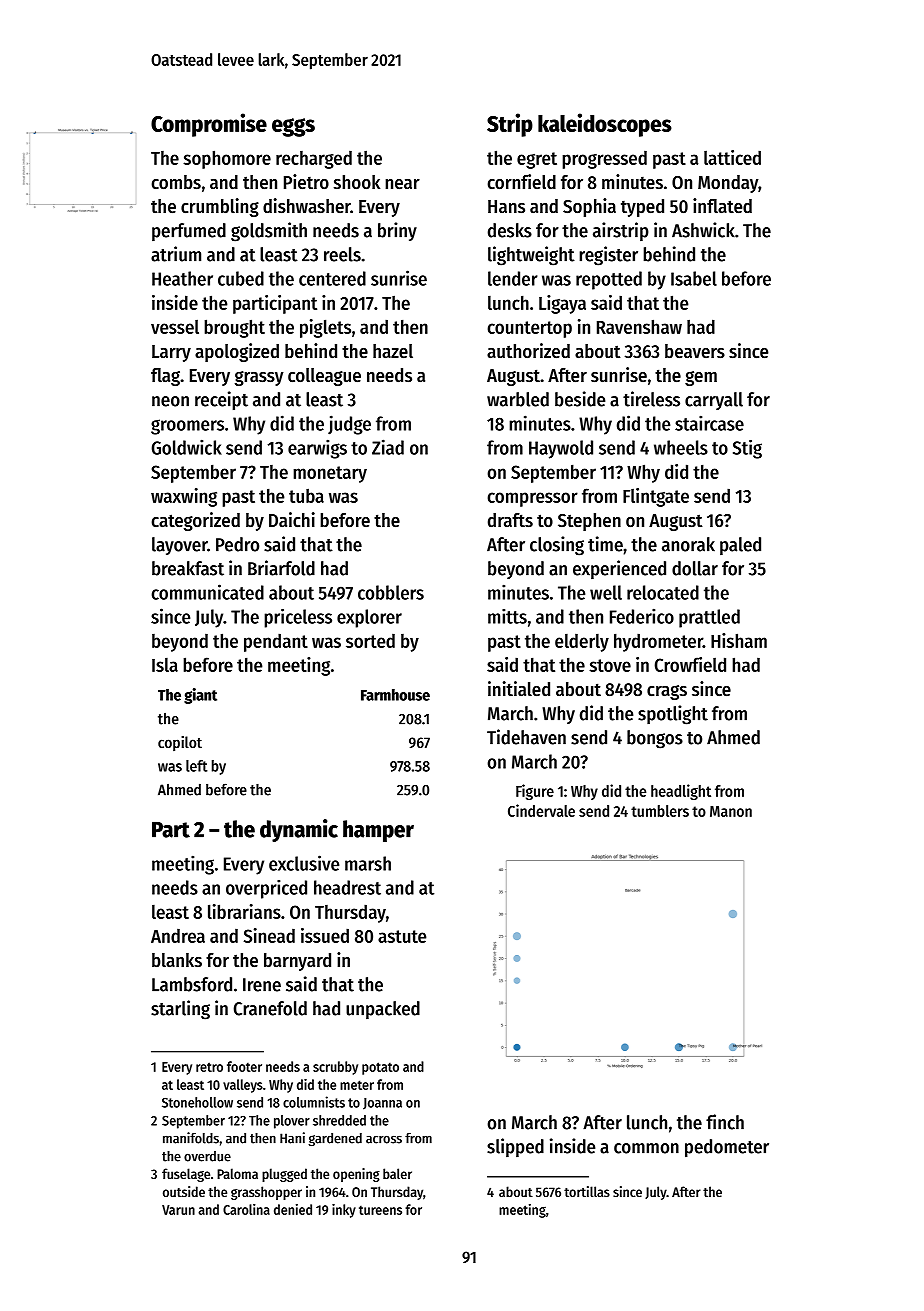 This document has height=1311, width=924. I want to click on Manon, so click(731, 811).
